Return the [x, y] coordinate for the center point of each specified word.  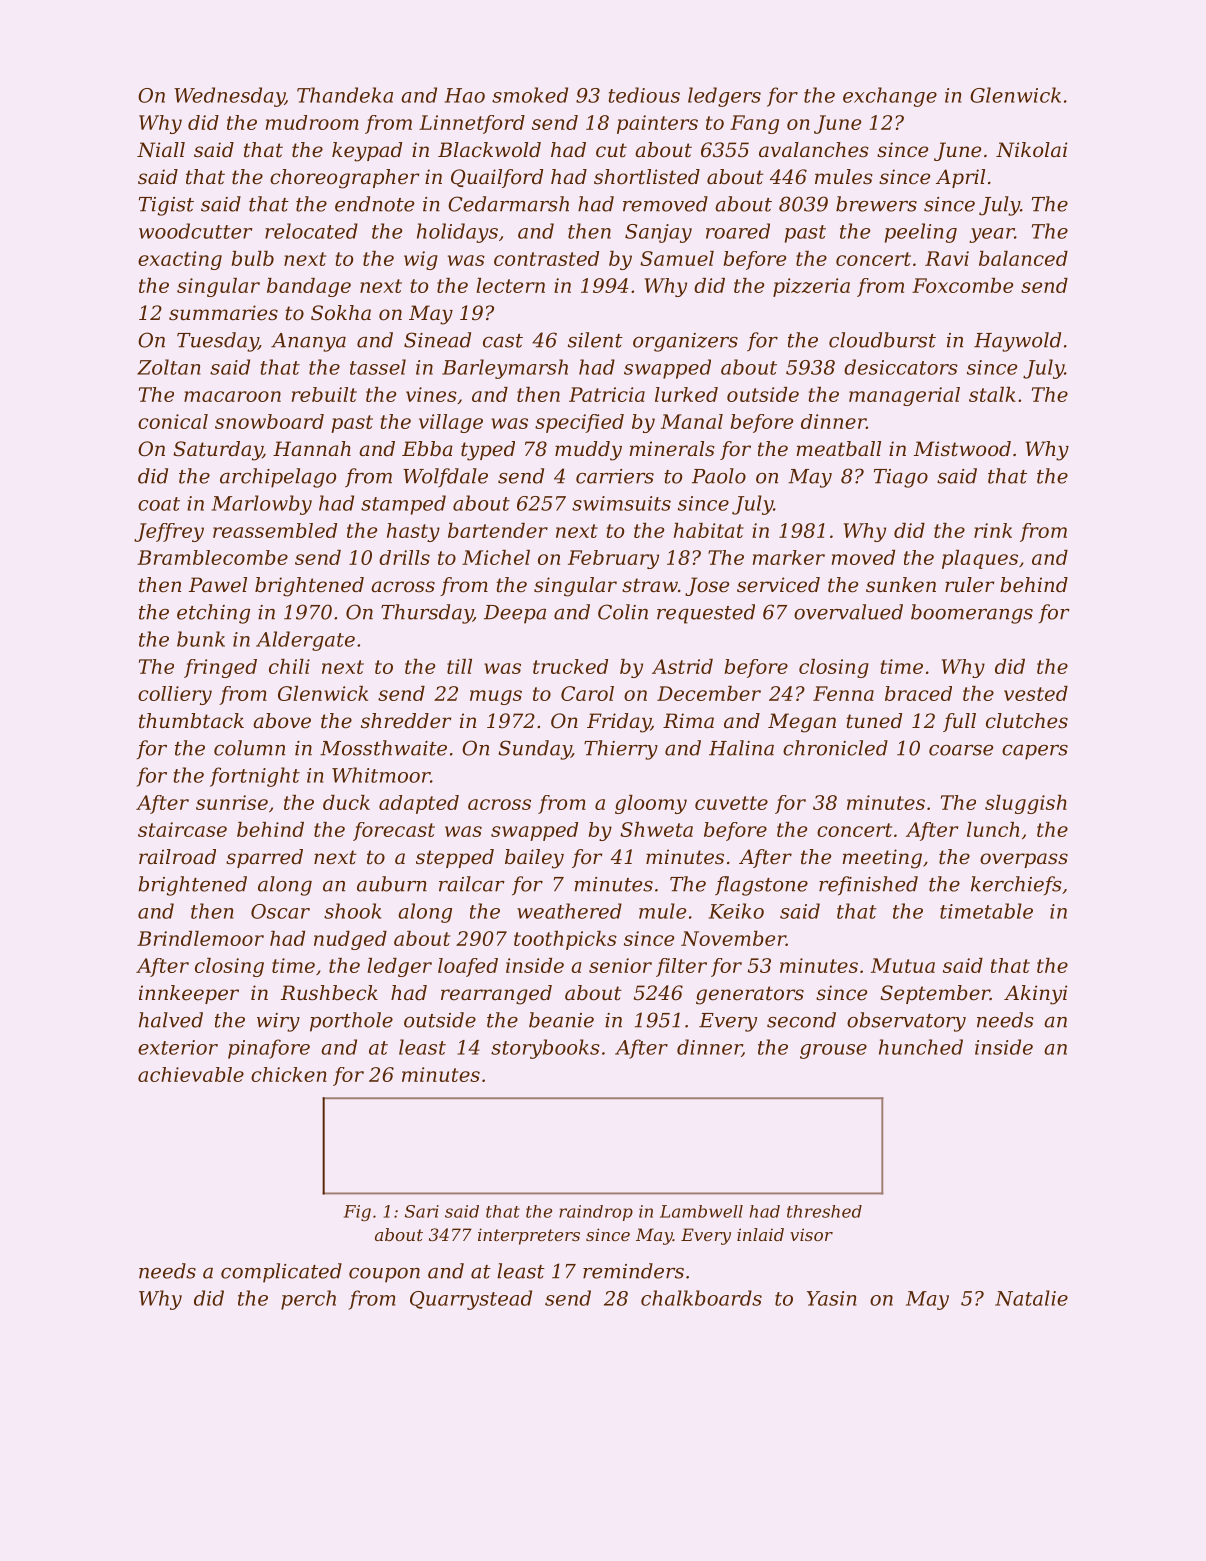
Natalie [1031, 1298]
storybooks [545, 1049]
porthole [351, 1022]
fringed [220, 668]
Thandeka [345, 95]
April [960, 178]
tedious [644, 95]
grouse [833, 1051]
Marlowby [262, 505]
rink [993, 530]
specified [579, 423]
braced [918, 693]
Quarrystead [471, 1300]
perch [308, 1300]
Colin [623, 612]
